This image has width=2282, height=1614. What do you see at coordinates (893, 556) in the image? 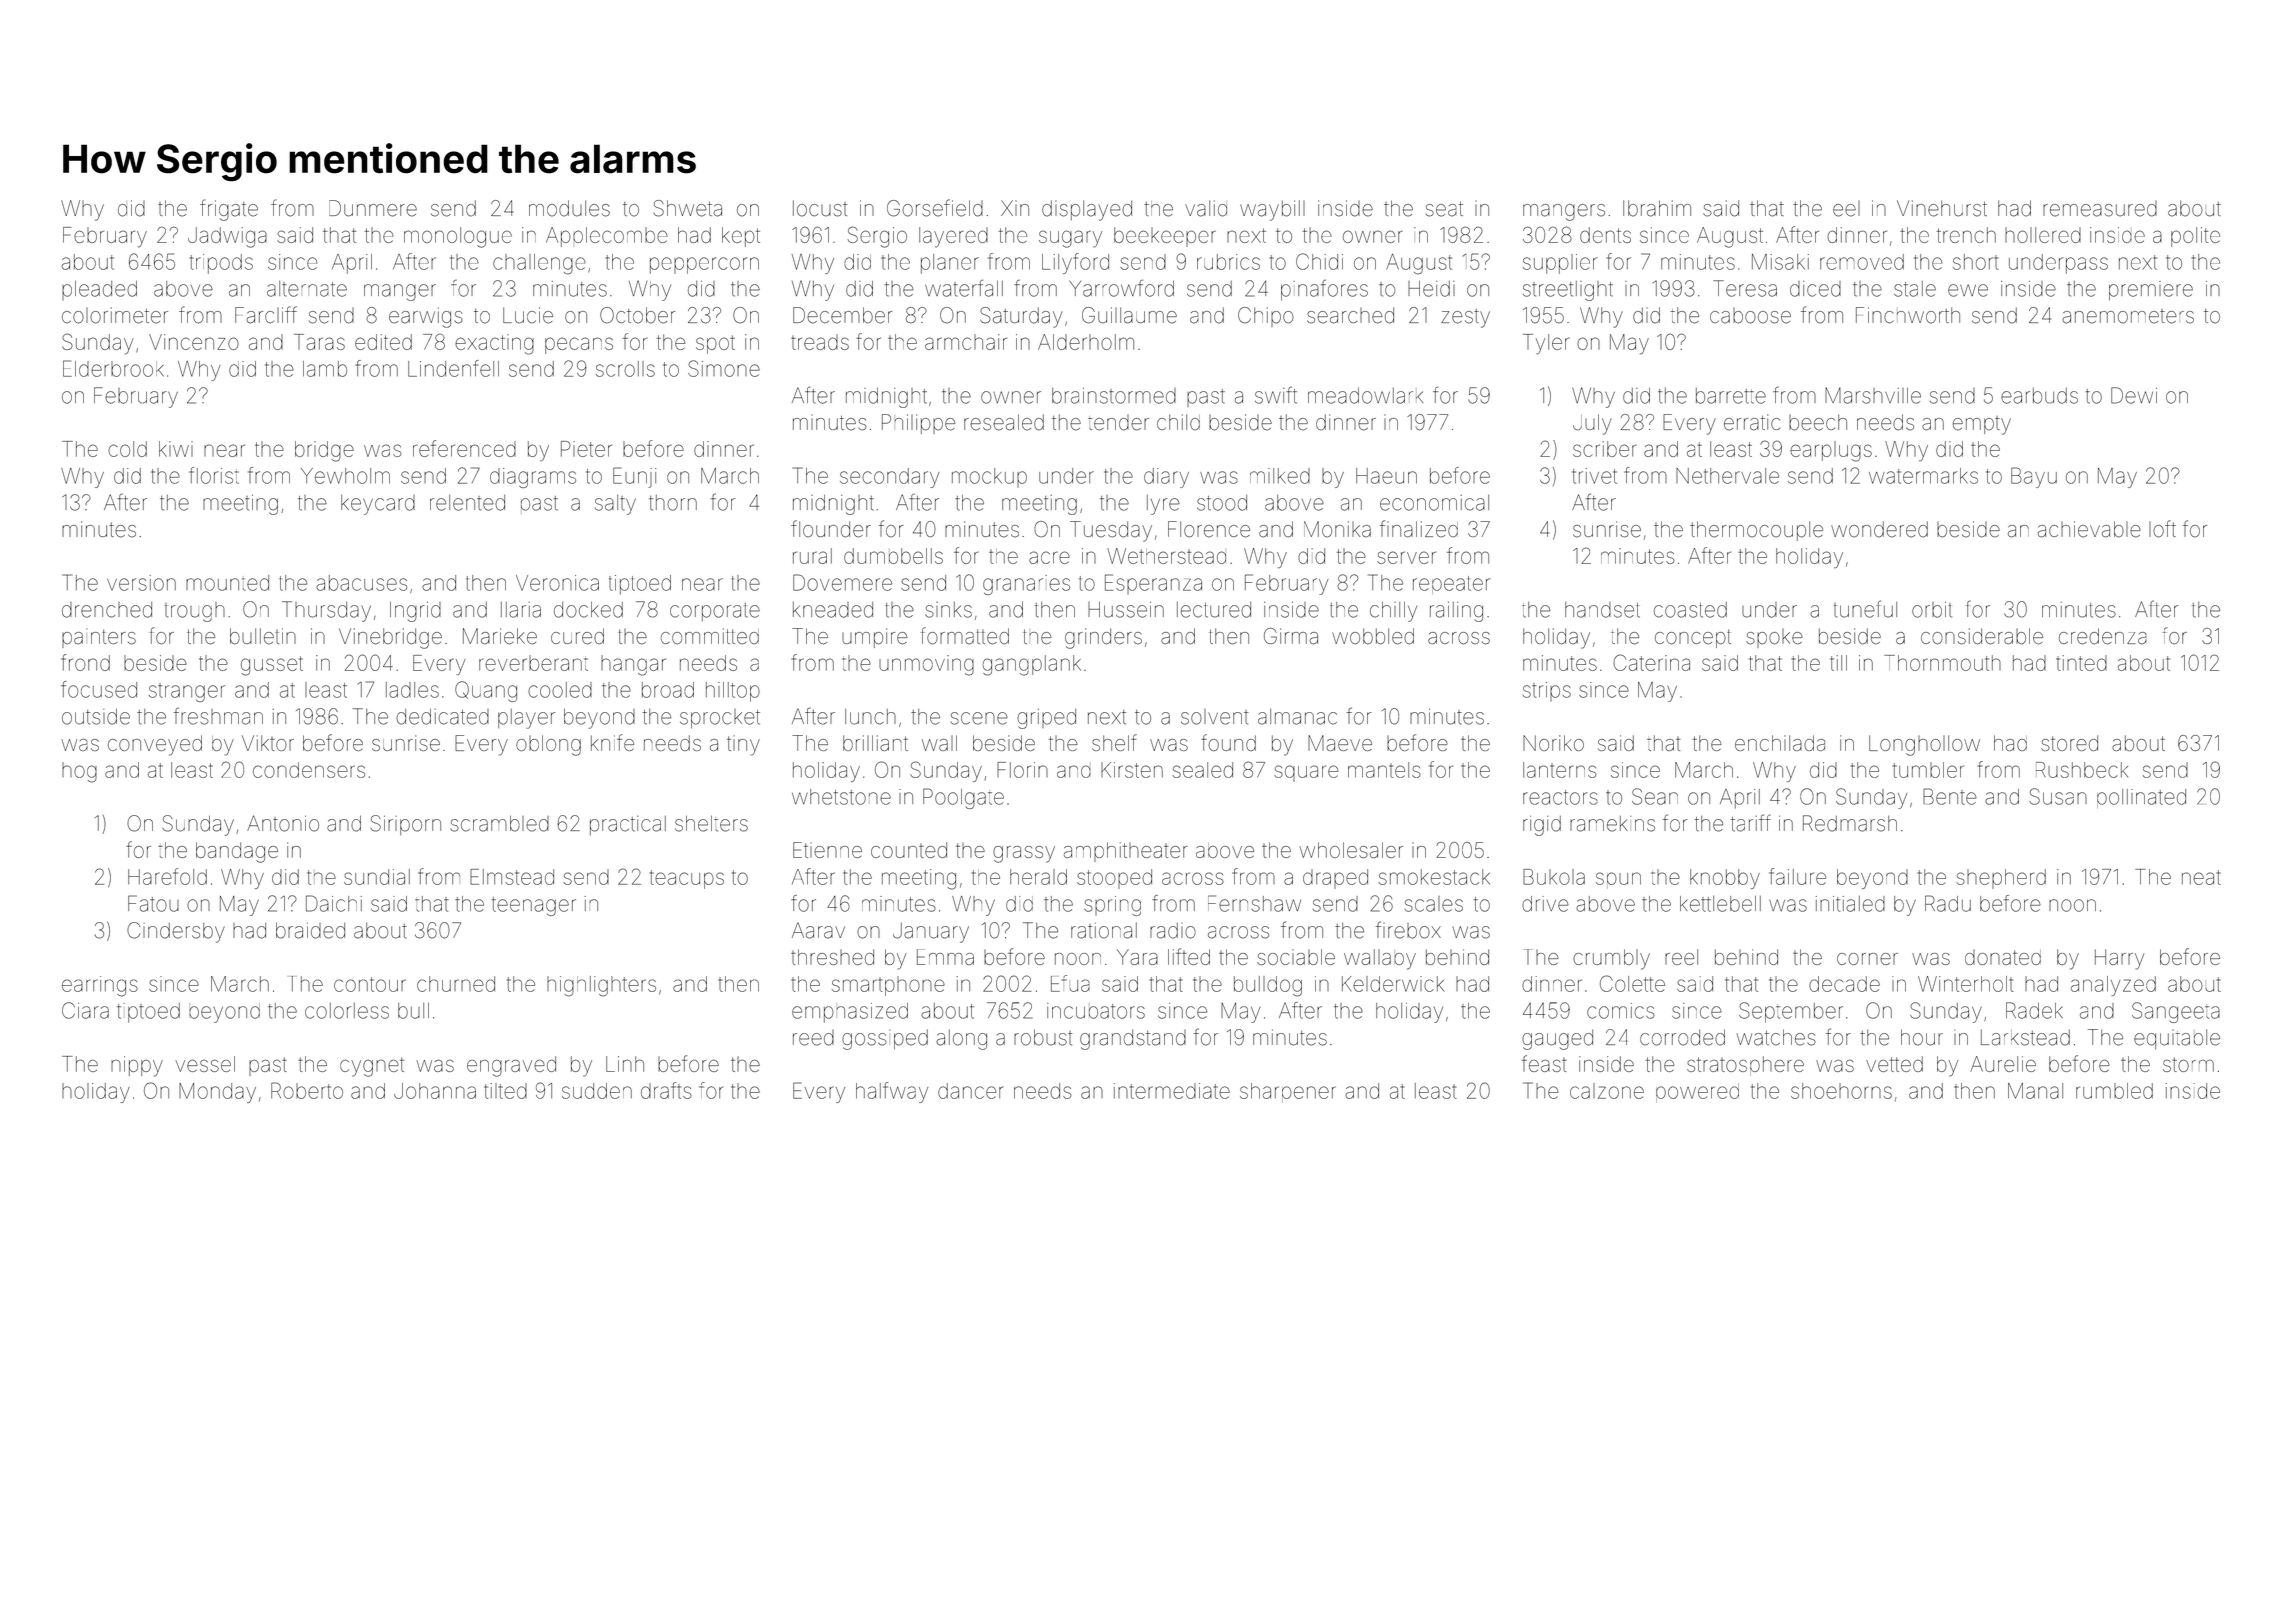
I see `dumbbells` at bounding box center [893, 556].
